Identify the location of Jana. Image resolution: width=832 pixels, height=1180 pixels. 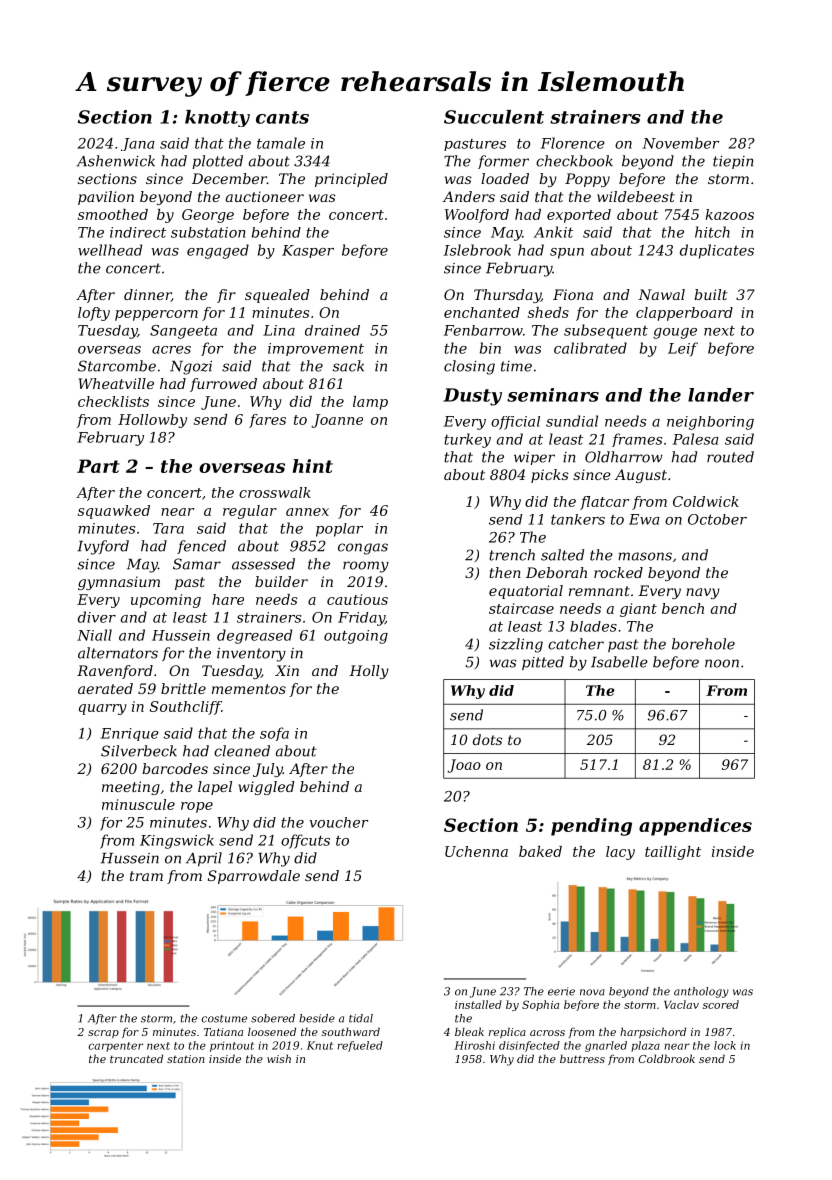
(138, 144).
